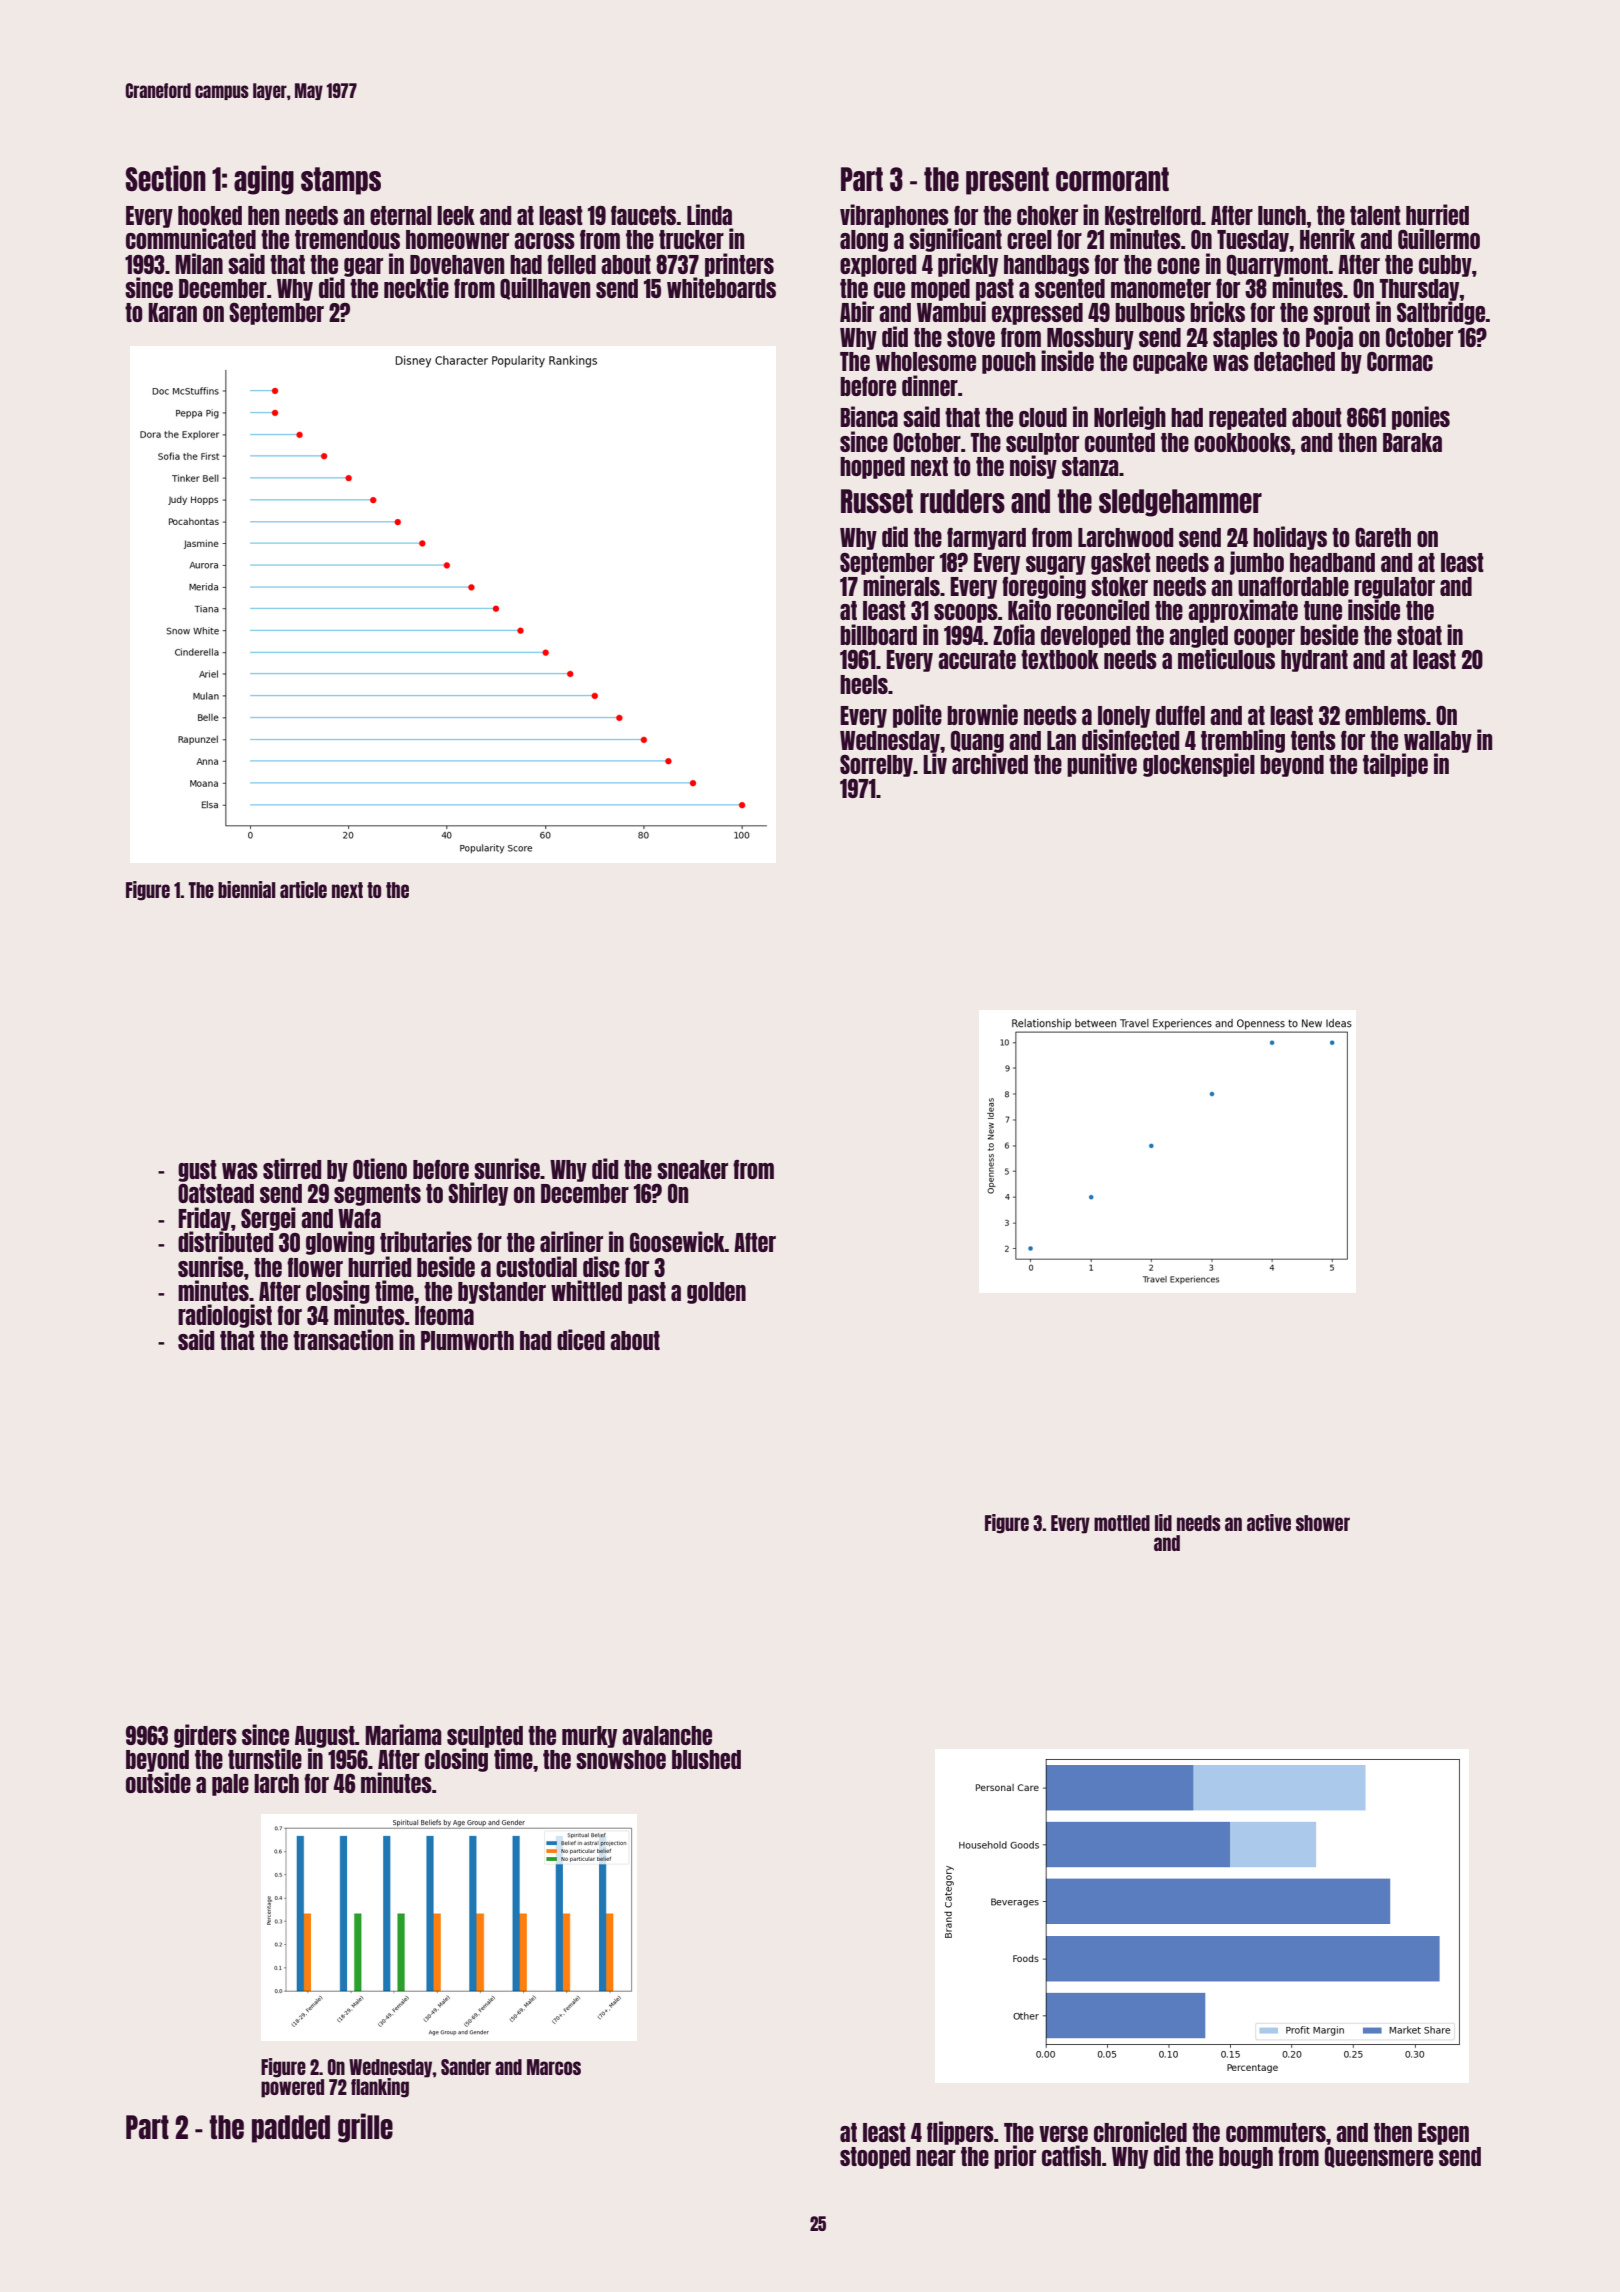  Describe the element at coordinates (1282, 215) in the screenshot. I see `lunch` at that location.
